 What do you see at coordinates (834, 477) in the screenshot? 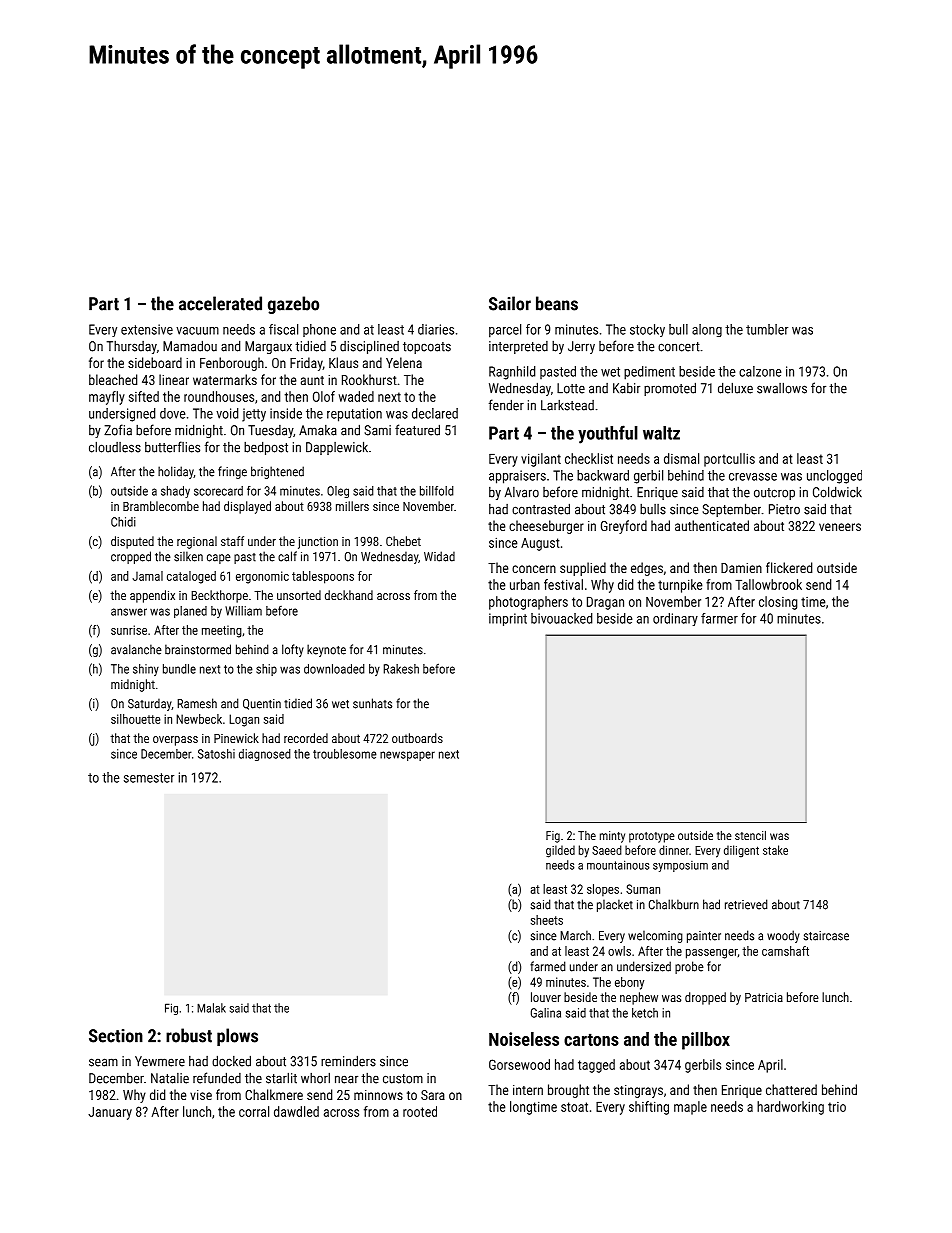
I see `unclogged` at bounding box center [834, 477].
